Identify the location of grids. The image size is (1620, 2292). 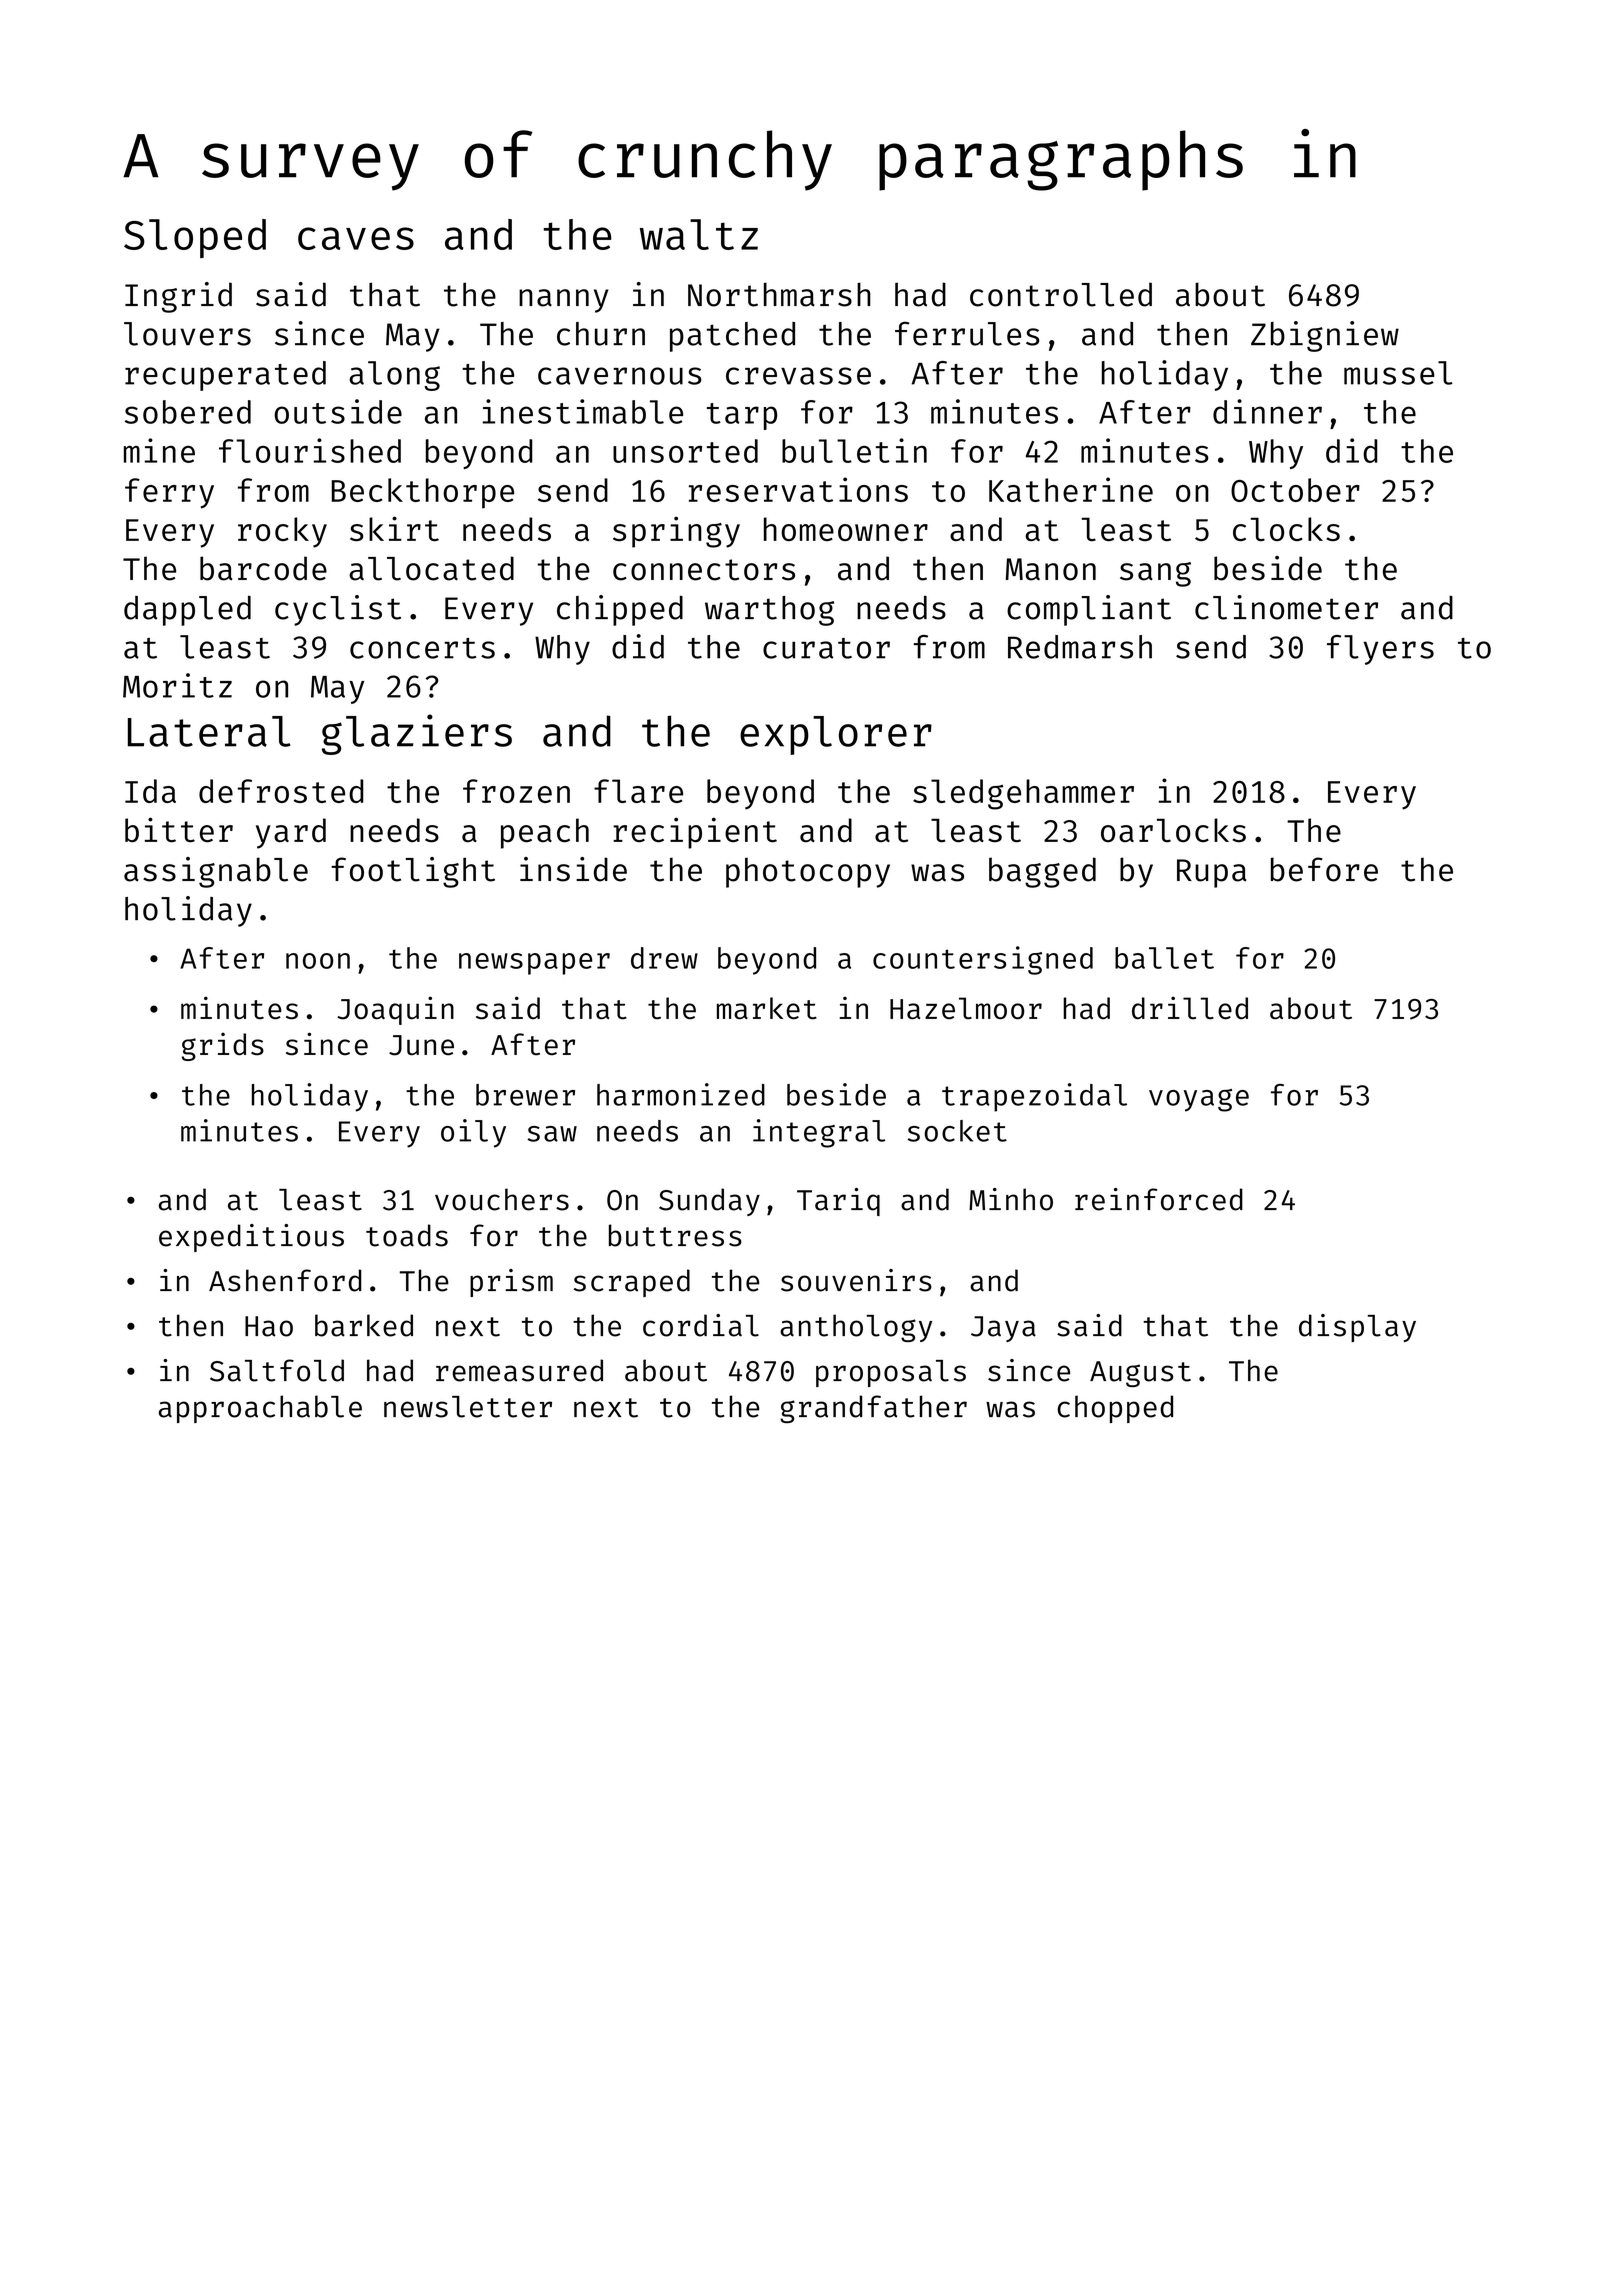
(223, 1047).
